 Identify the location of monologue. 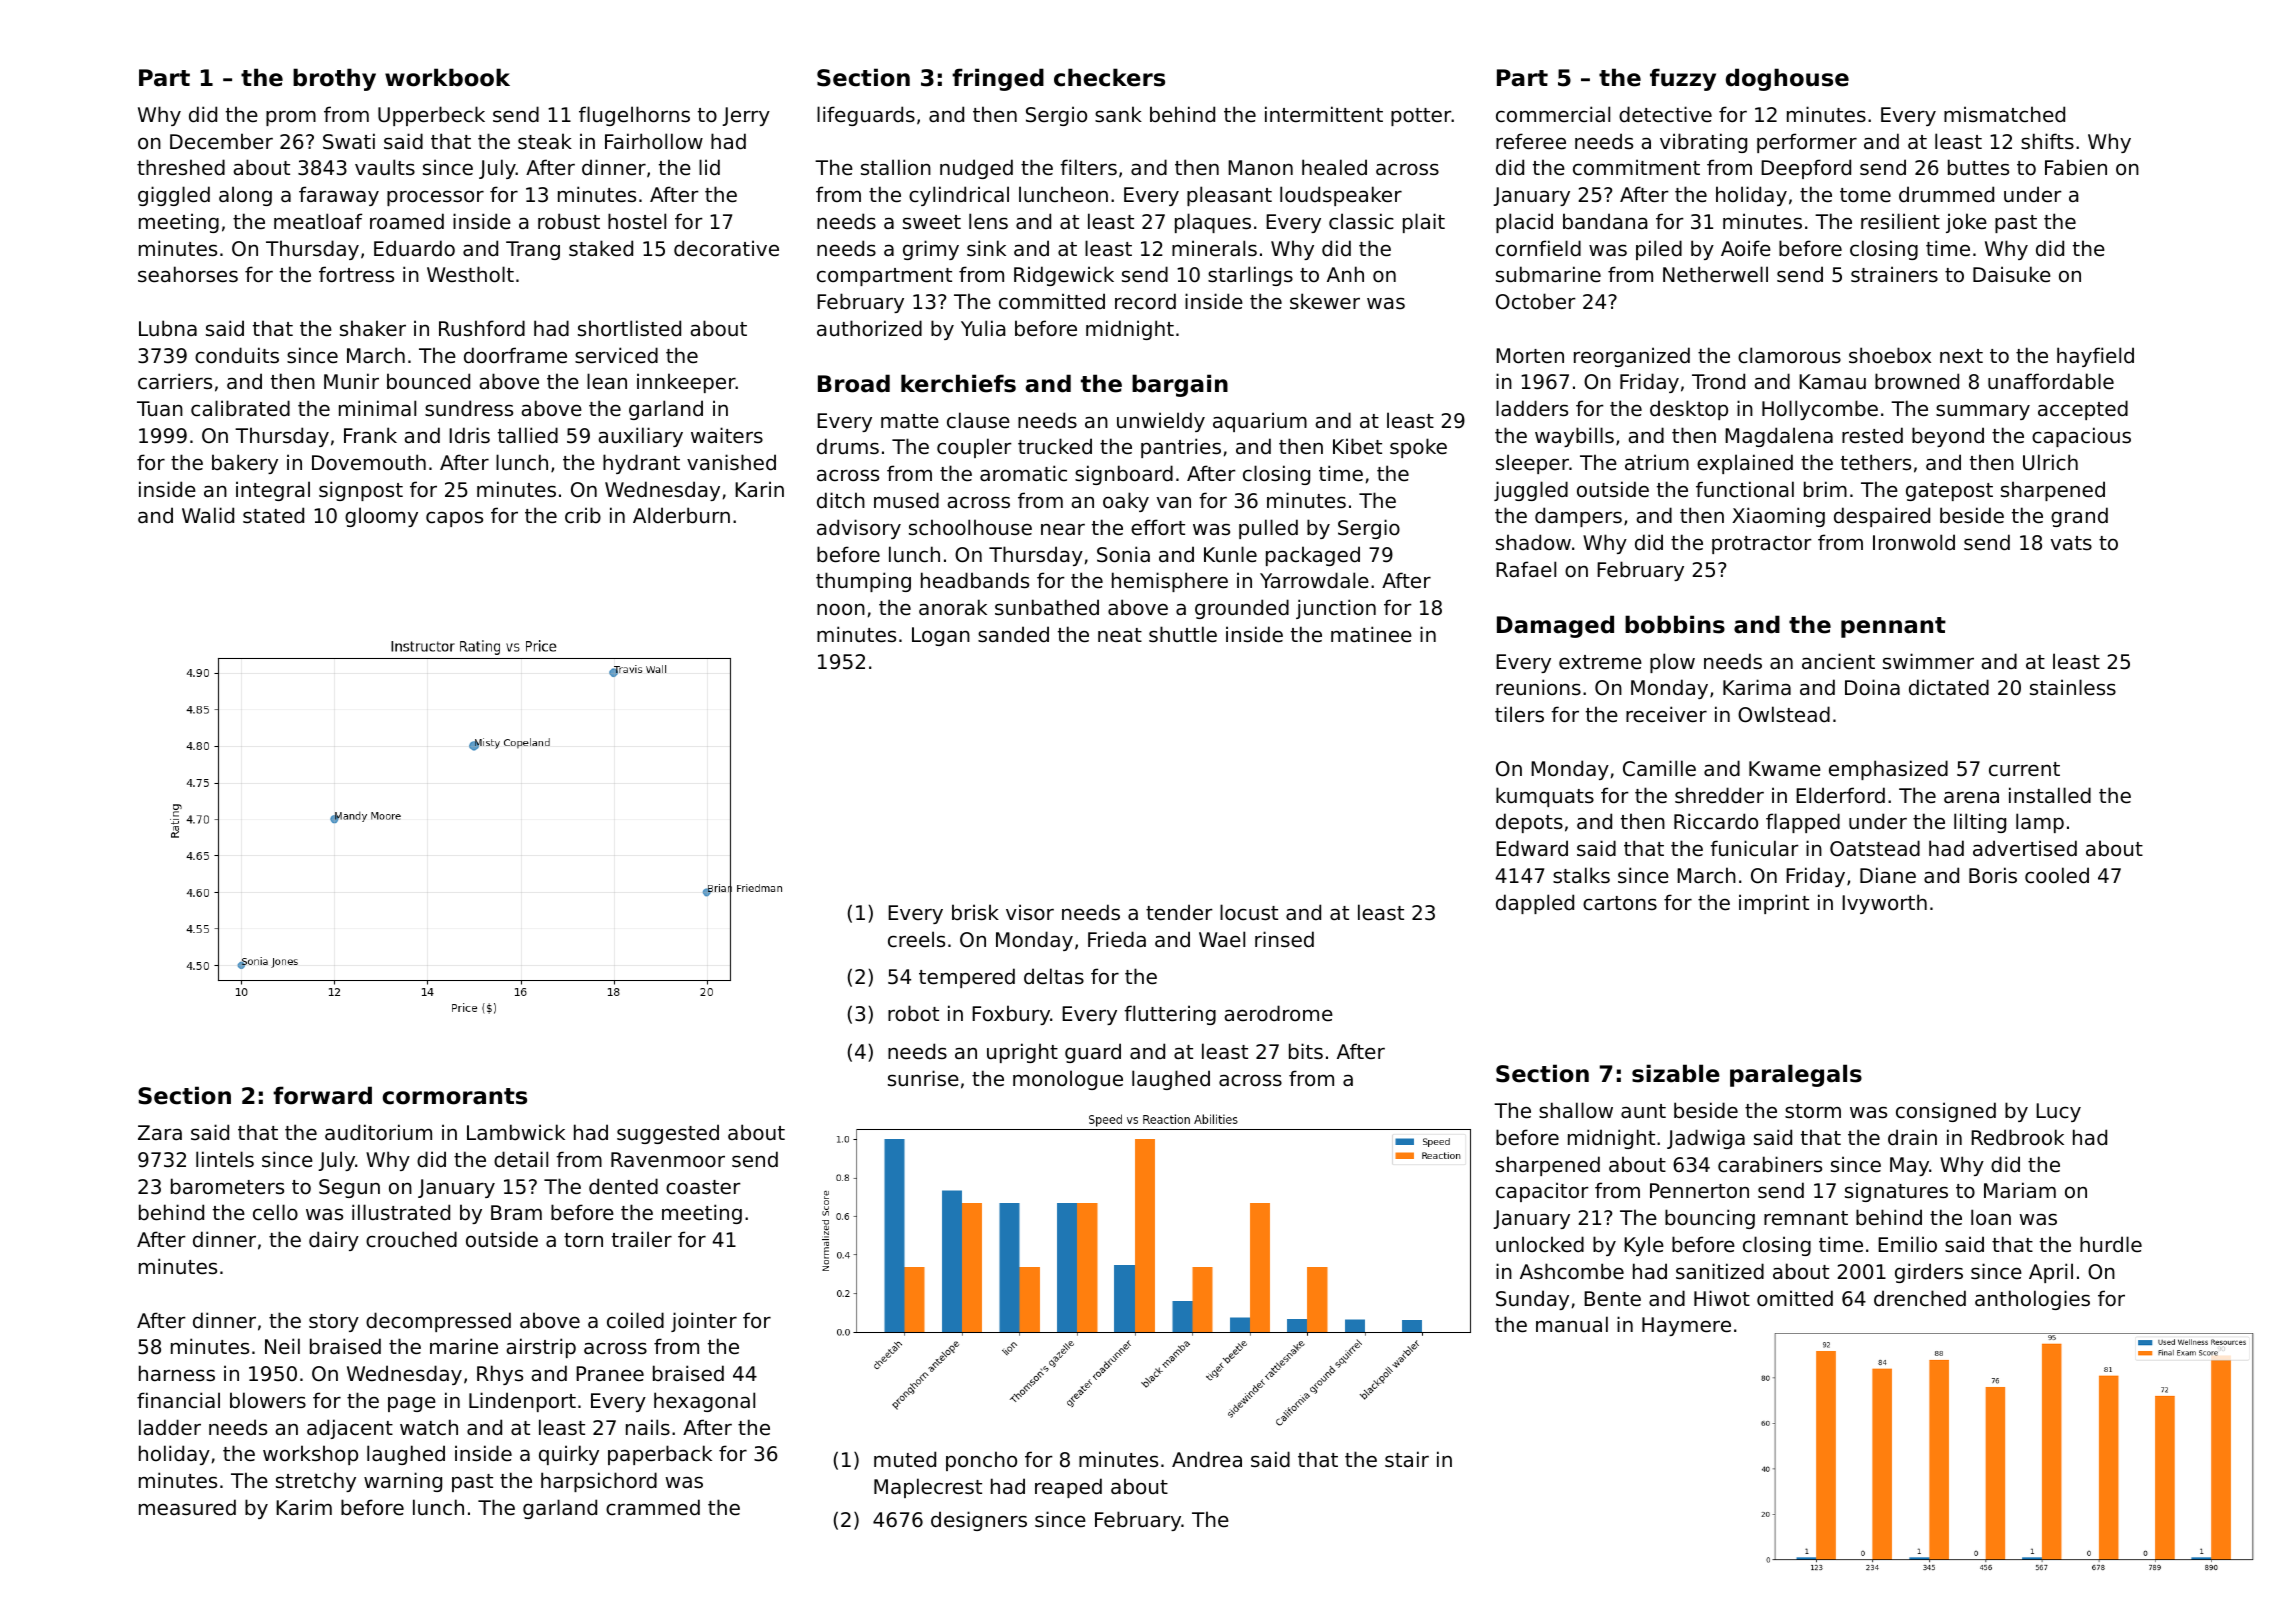
(1068, 1080).
